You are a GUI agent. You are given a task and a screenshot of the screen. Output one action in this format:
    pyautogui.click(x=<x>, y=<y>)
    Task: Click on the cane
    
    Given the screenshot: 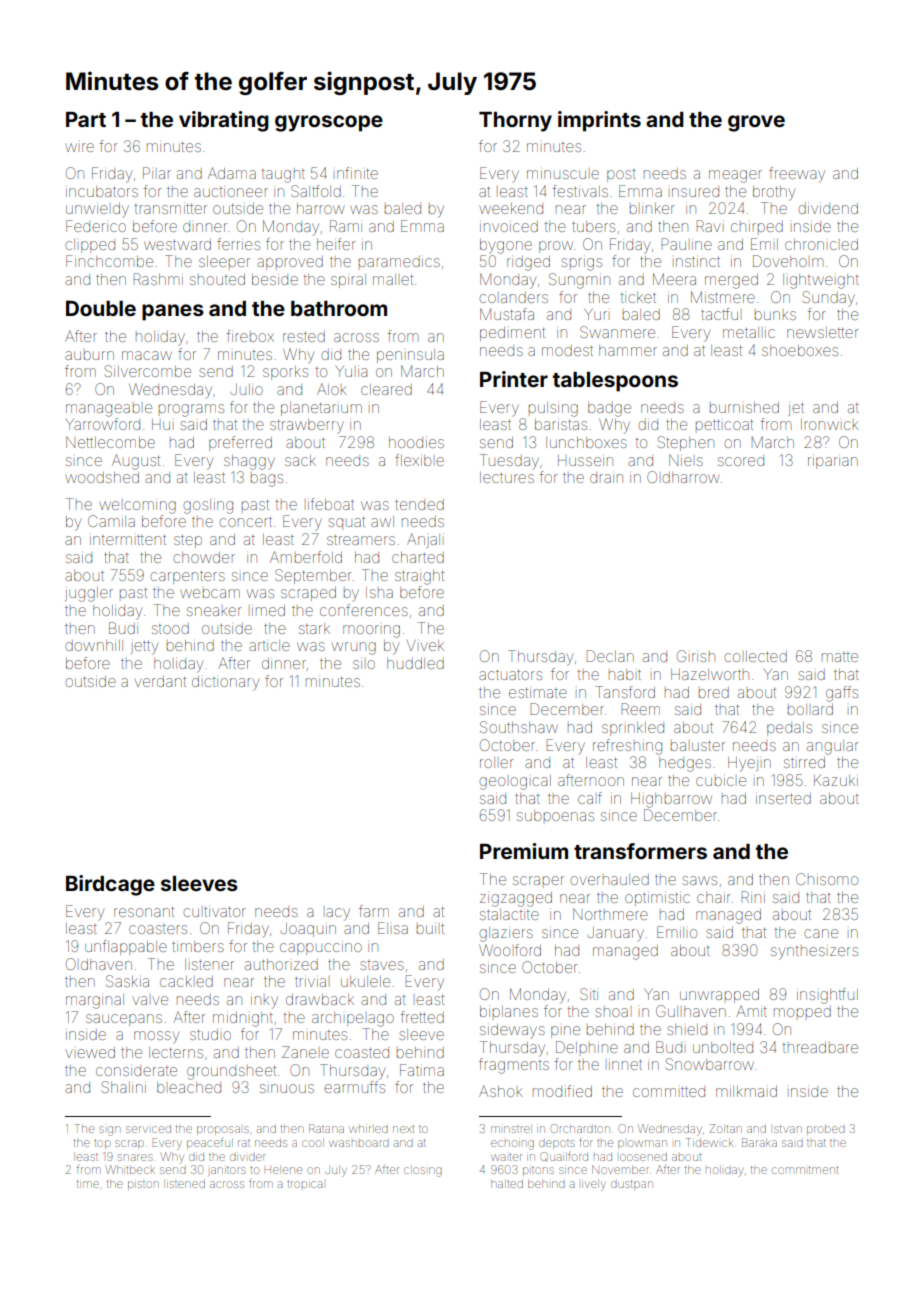 What is the action you would take?
    pyautogui.click(x=821, y=933)
